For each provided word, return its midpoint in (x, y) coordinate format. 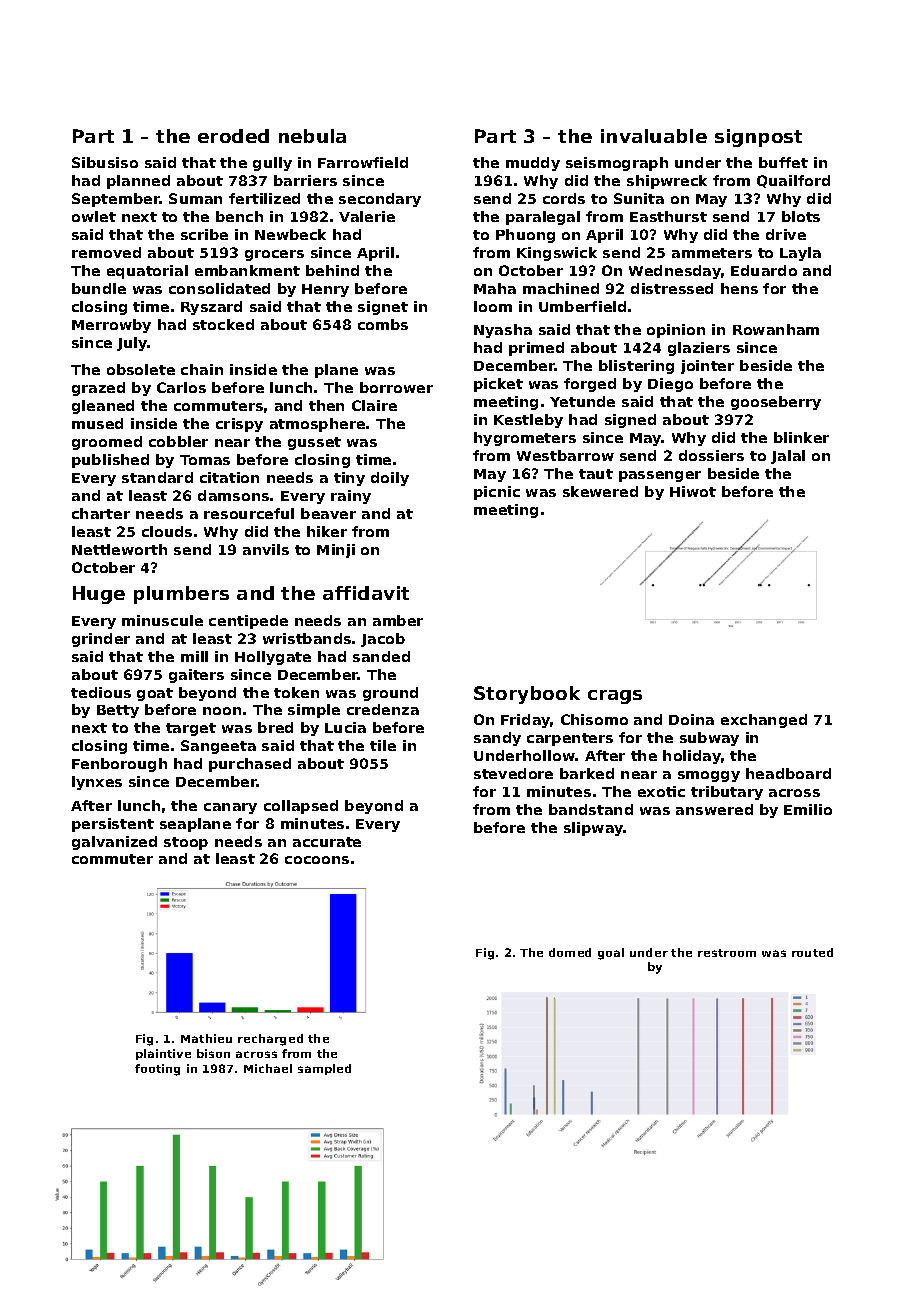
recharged (270, 1040)
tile (383, 745)
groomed (107, 443)
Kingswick (557, 254)
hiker (327, 531)
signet (383, 308)
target (191, 729)
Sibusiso (105, 162)
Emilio (808, 809)
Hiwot (693, 491)
